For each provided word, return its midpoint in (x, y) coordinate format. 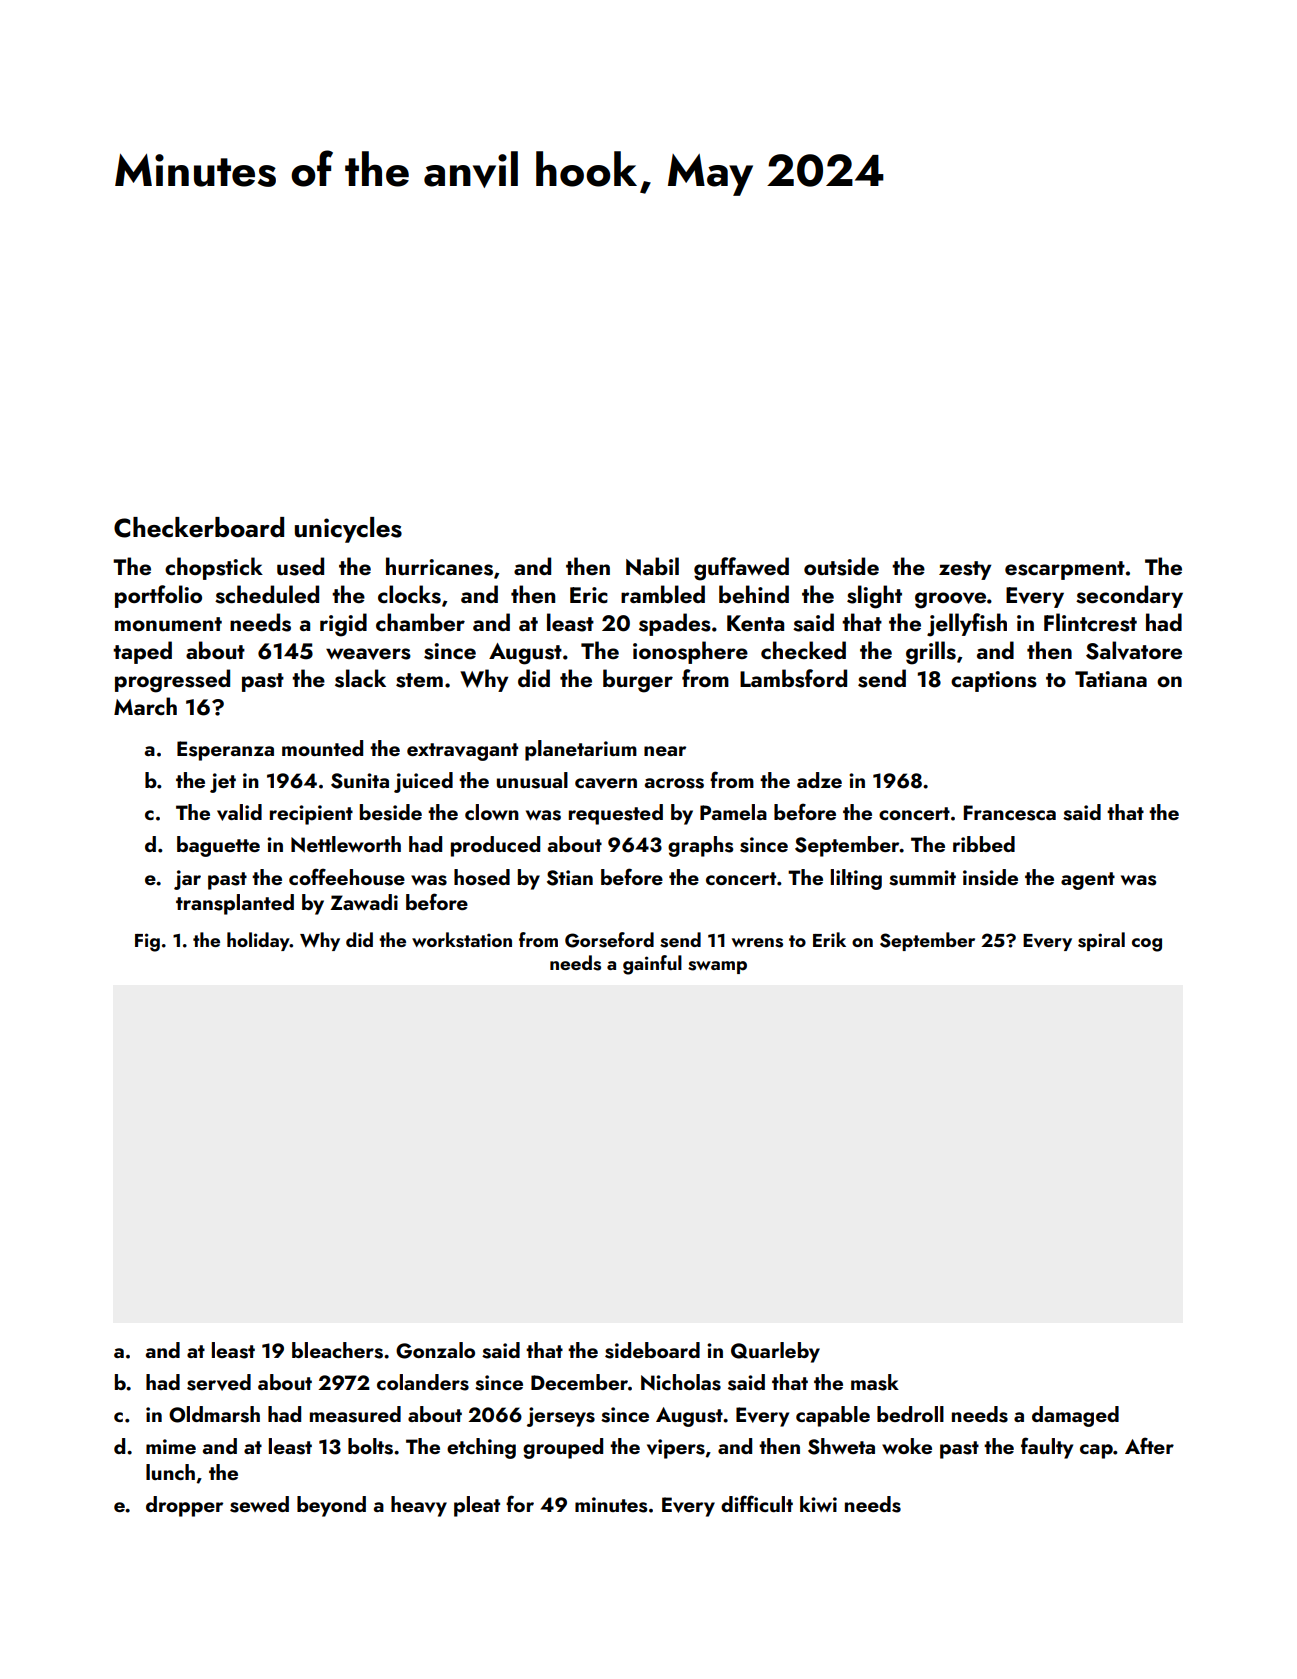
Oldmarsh (214, 1414)
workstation (462, 940)
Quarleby (775, 1352)
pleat (477, 1506)
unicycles (348, 530)
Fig (147, 942)
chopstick (214, 568)
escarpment (1065, 570)
